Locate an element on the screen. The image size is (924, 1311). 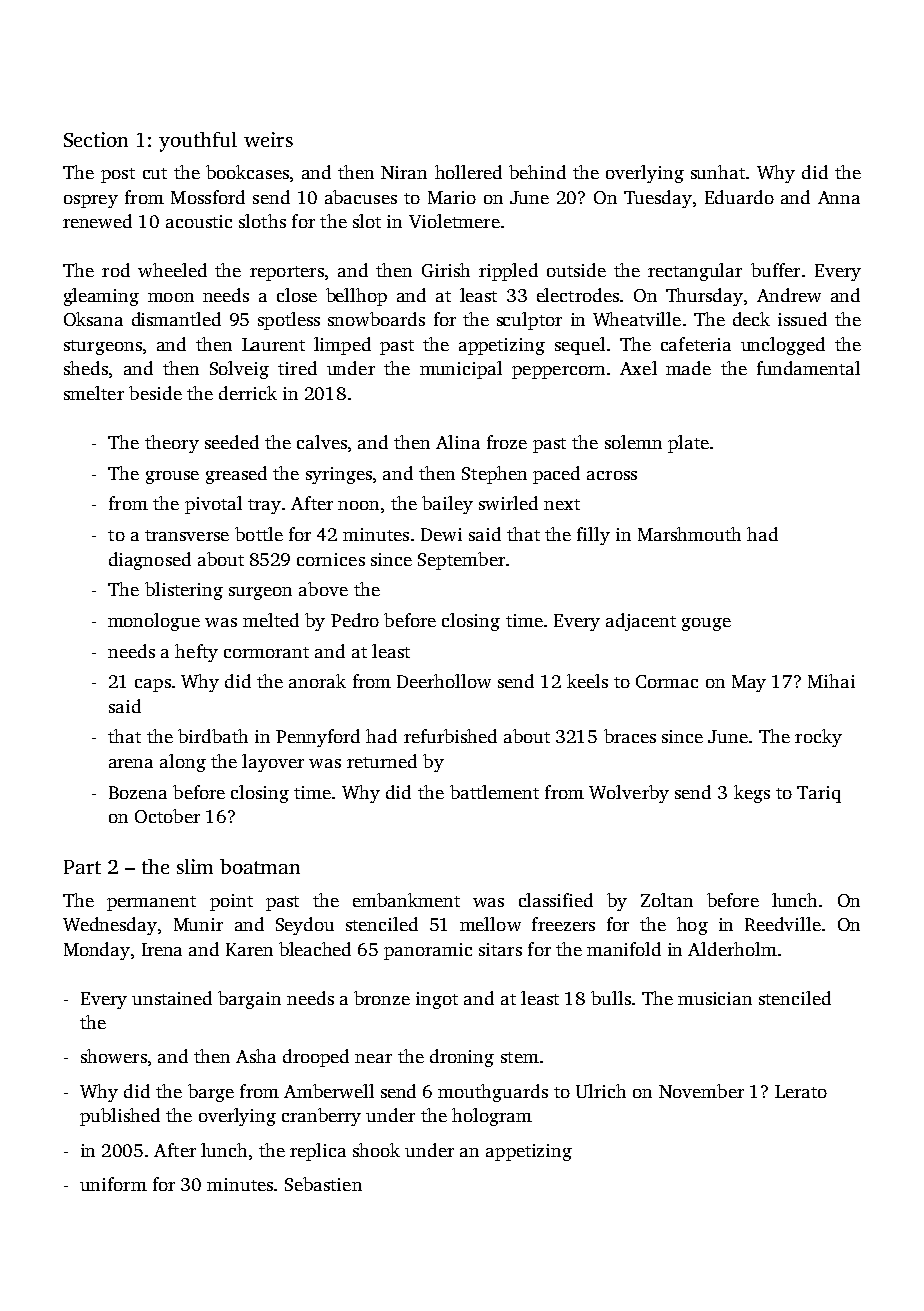
November is located at coordinates (701, 1091).
